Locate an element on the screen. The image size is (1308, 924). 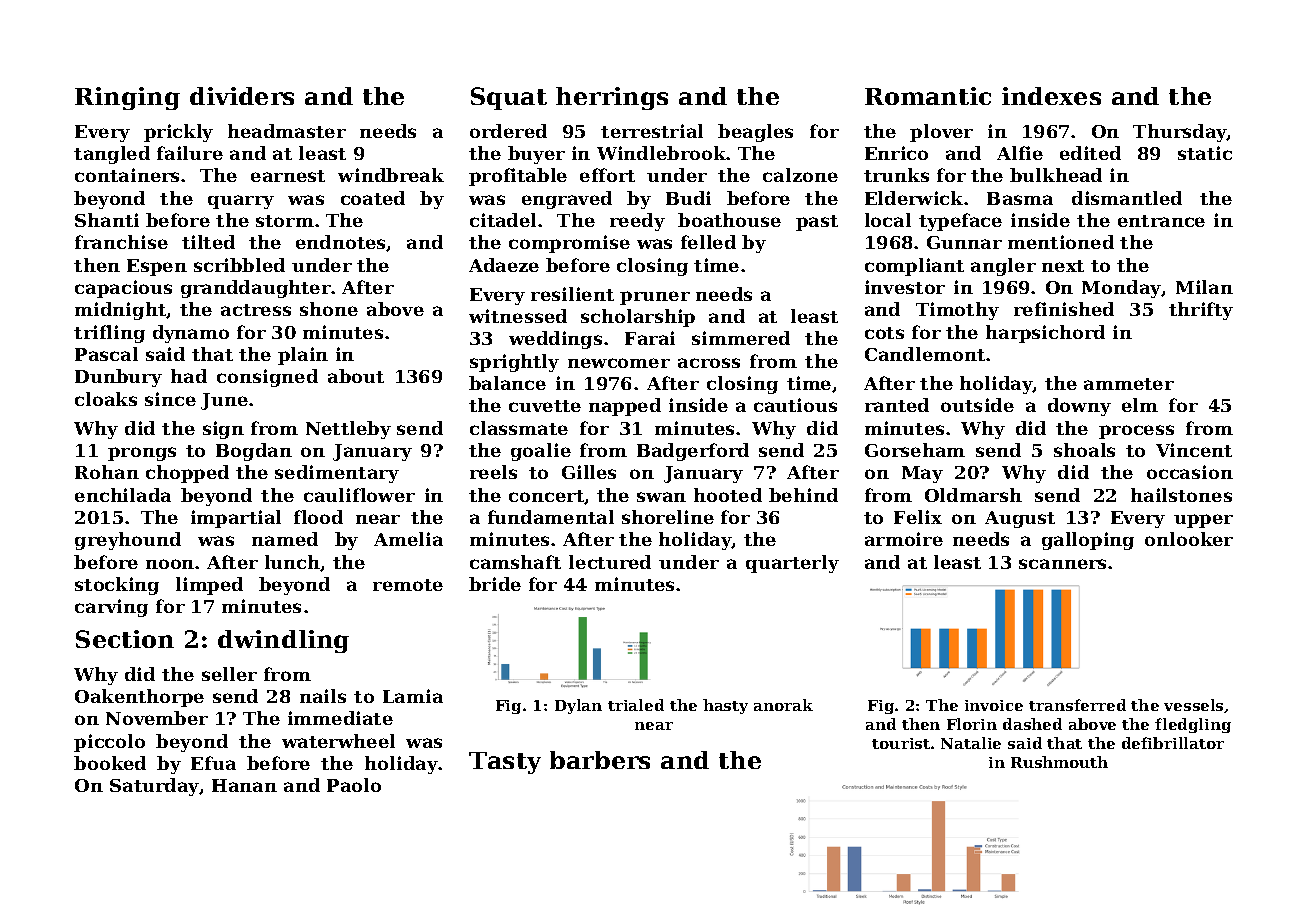
indexes is located at coordinates (1051, 96).
